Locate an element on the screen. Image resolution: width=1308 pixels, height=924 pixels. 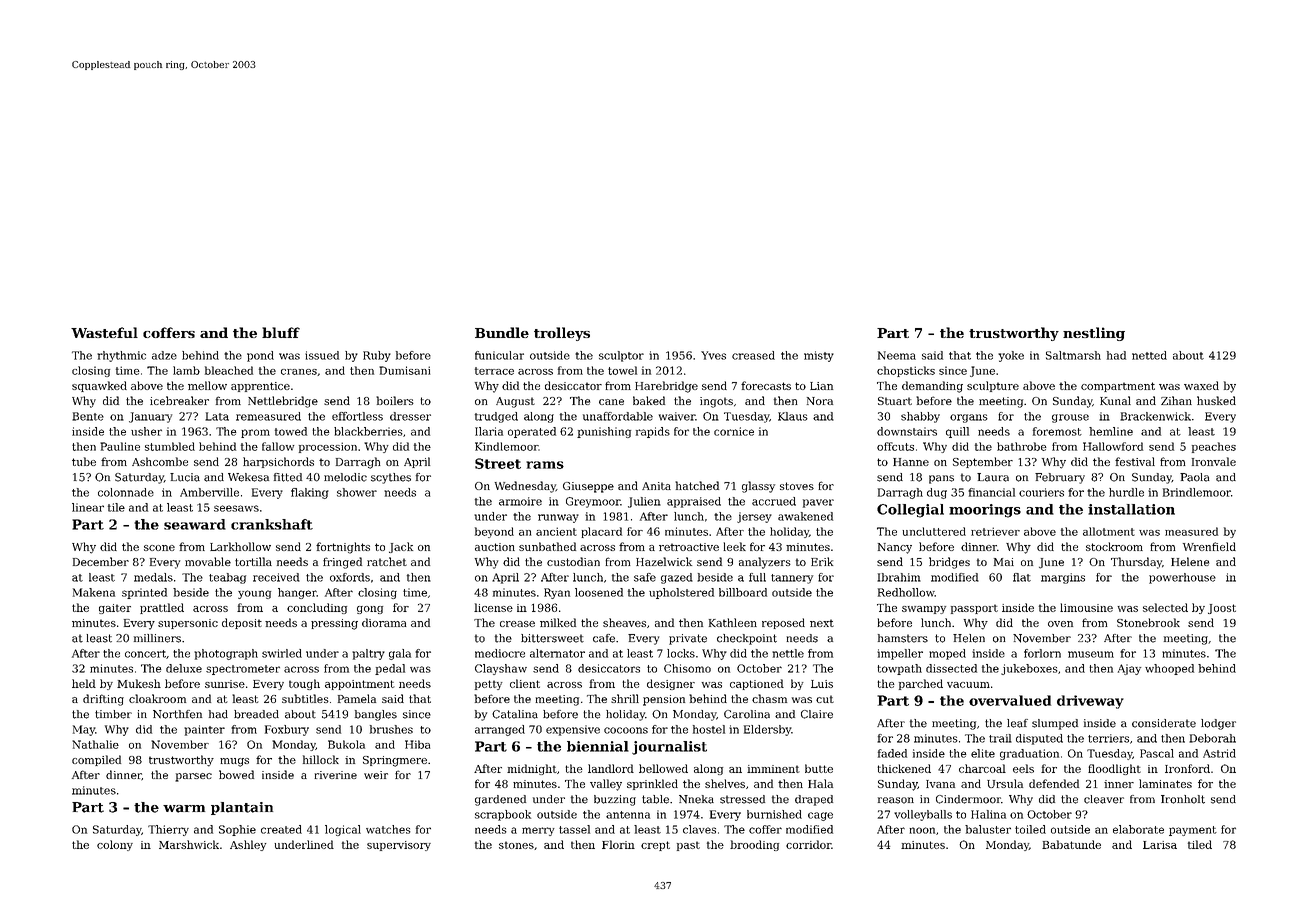
installation is located at coordinates (1131, 509).
